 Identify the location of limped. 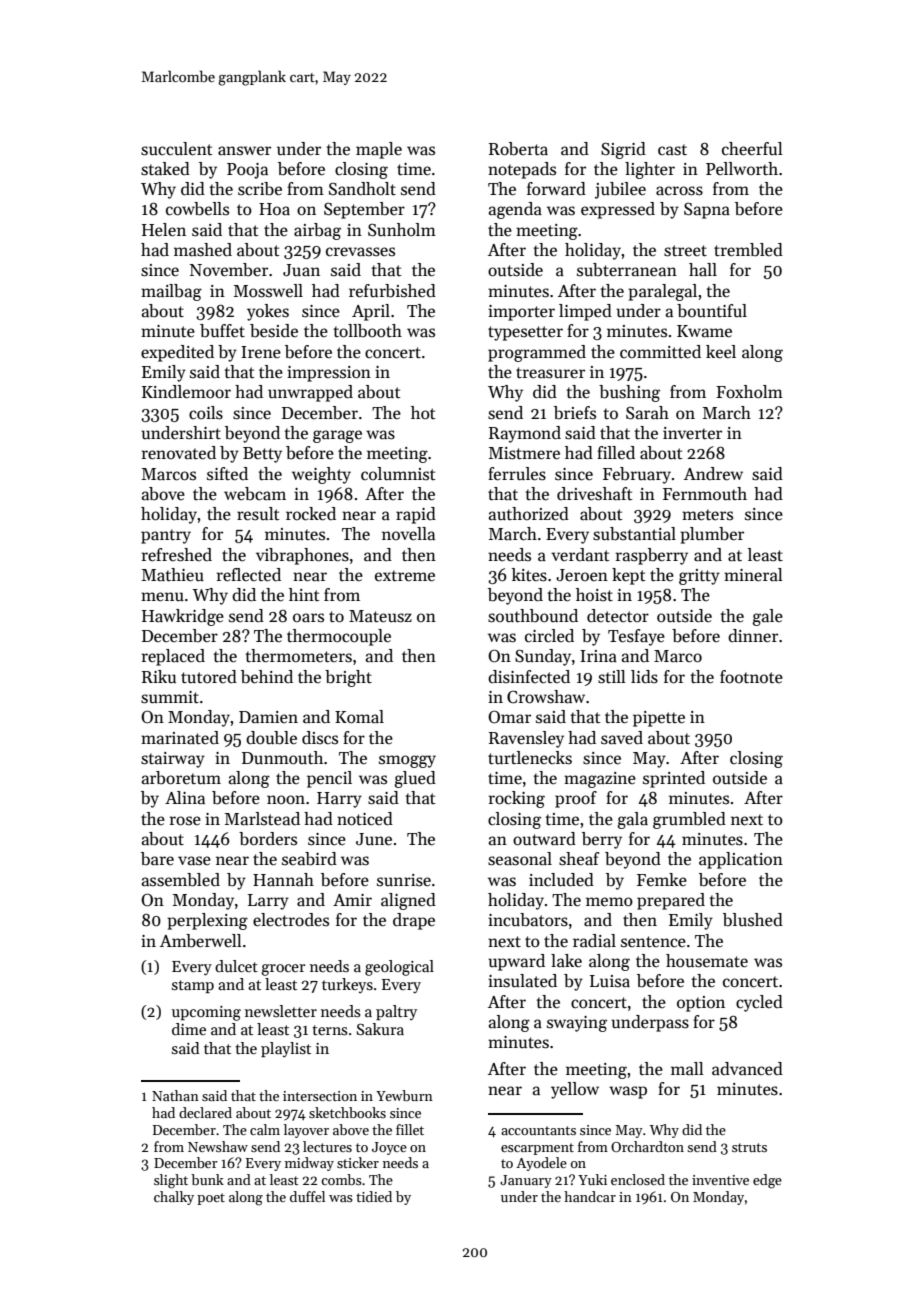
(585, 312).
